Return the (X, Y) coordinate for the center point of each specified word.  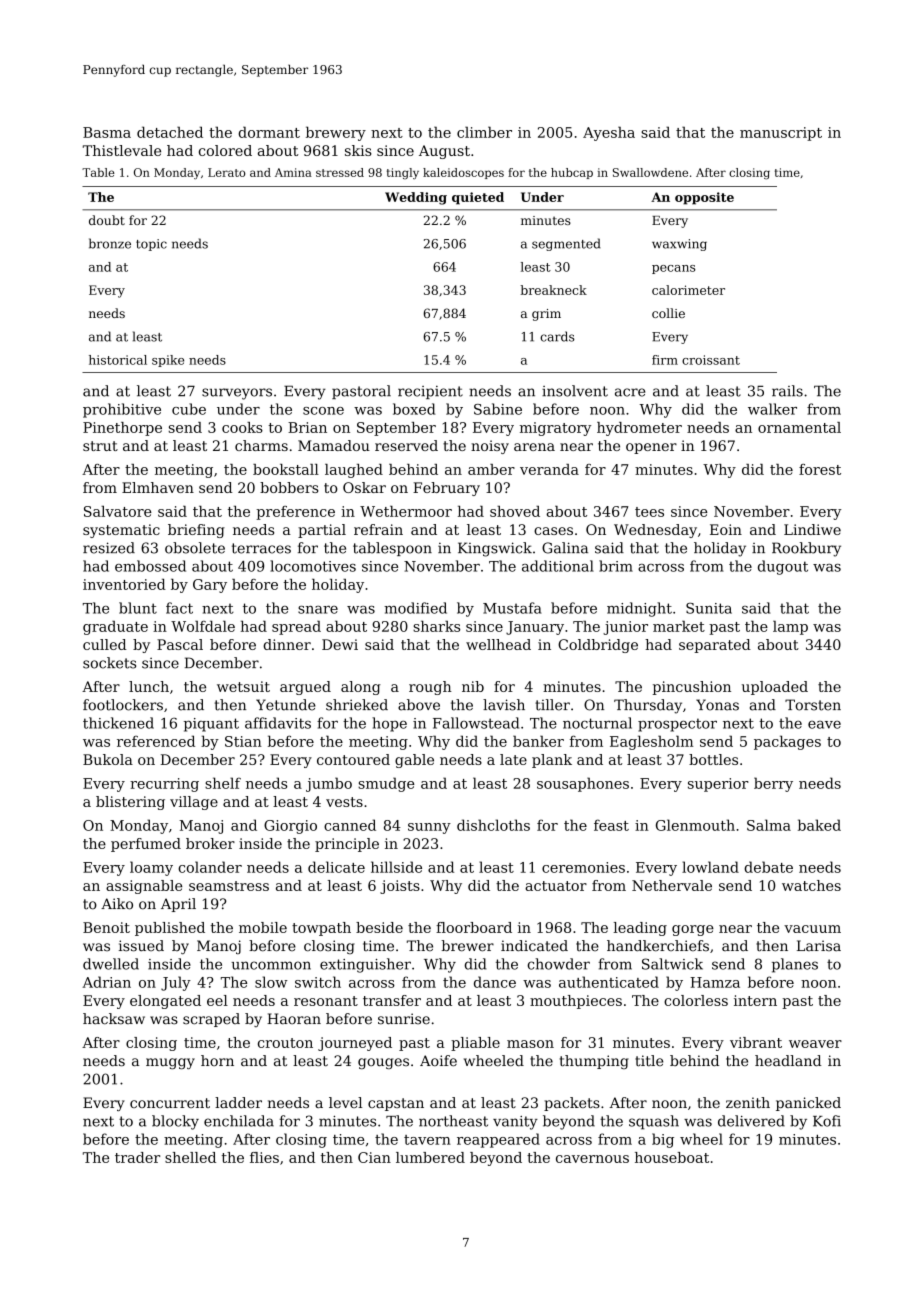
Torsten (813, 705)
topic (151, 245)
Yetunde (286, 705)
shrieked (357, 705)
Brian (307, 427)
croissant (711, 360)
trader (137, 1157)
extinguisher (365, 965)
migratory (555, 429)
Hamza (715, 982)
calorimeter (688, 290)
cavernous (592, 1159)
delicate (336, 867)
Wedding (416, 198)
